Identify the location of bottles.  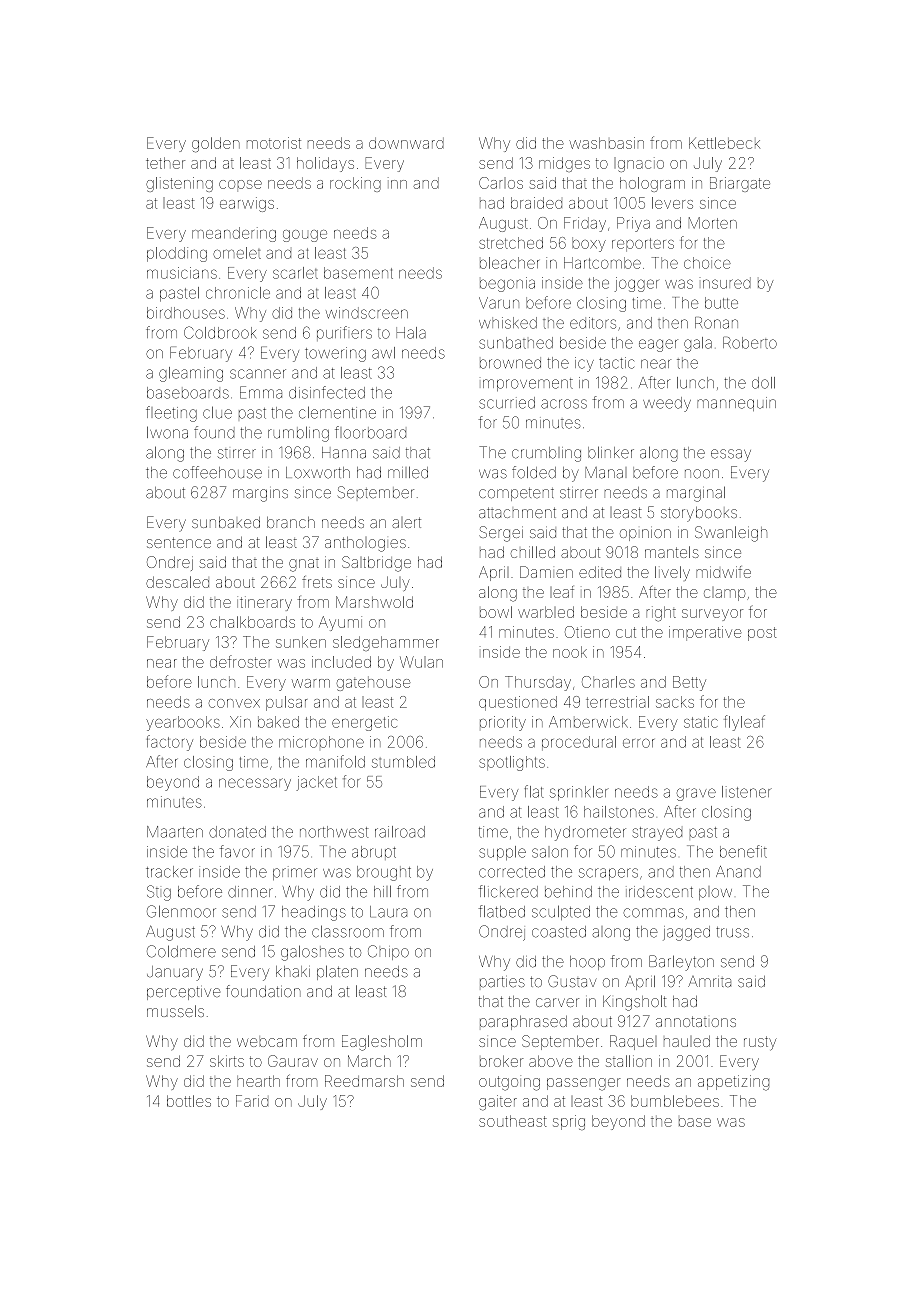
(189, 1101).
